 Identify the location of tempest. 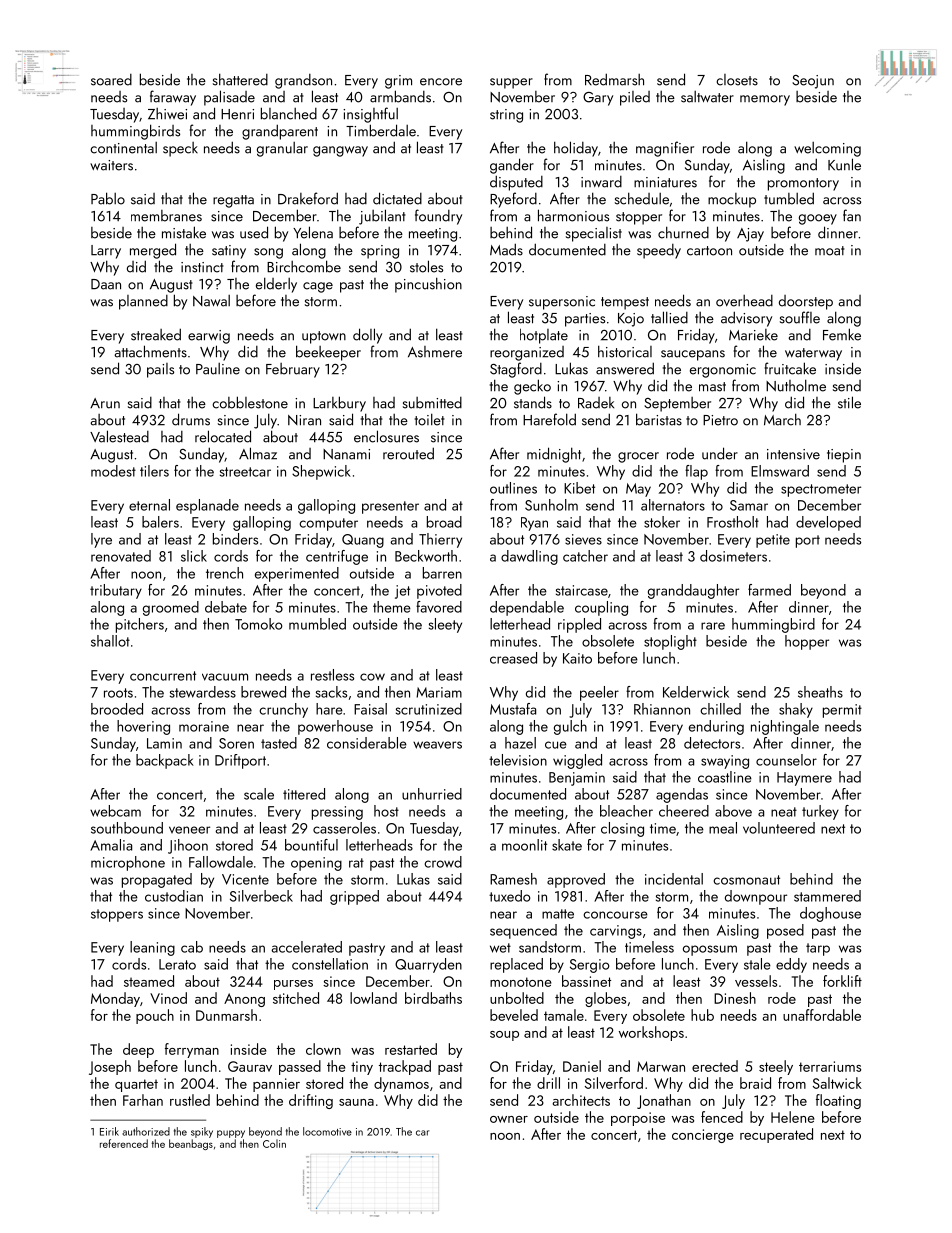
(625, 303).
